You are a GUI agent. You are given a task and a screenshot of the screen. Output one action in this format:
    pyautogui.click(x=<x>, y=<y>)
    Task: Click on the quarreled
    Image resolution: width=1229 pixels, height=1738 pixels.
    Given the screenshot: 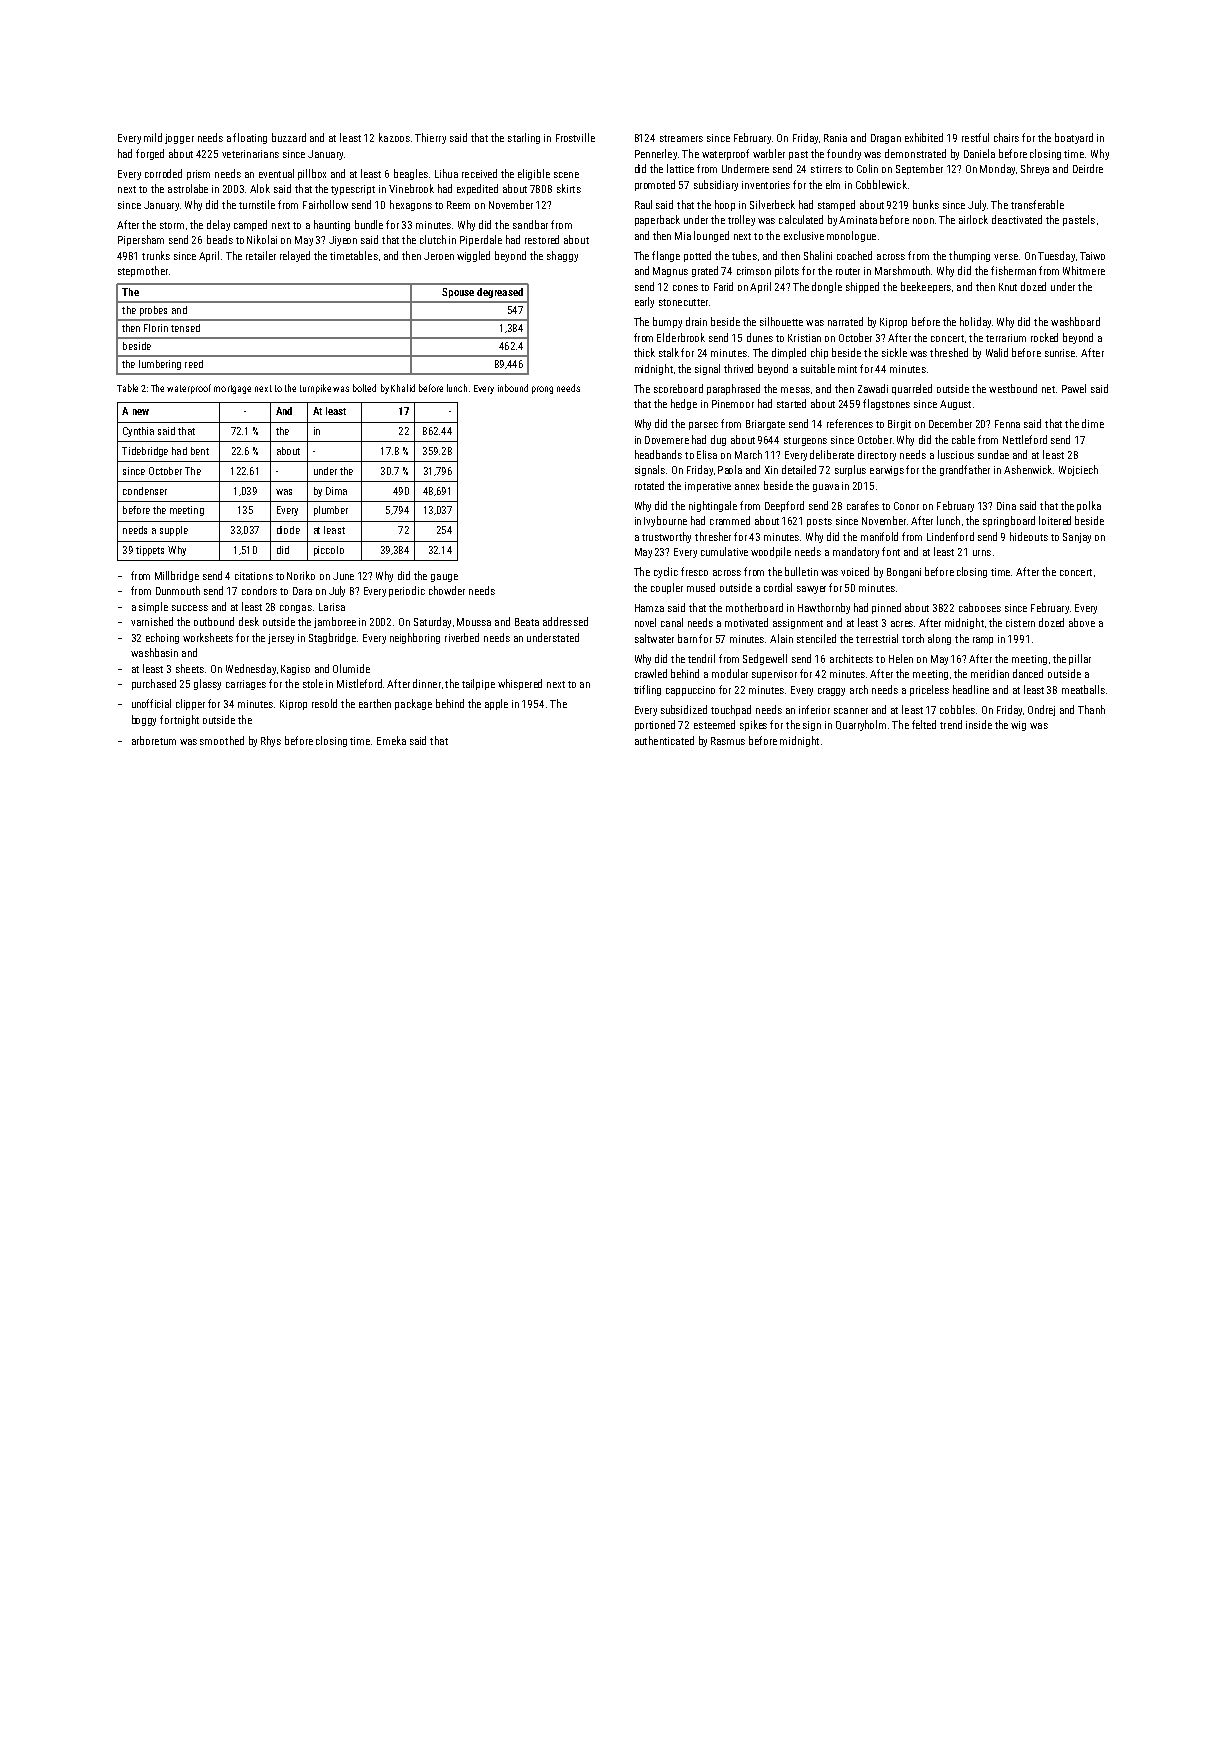 What is the action you would take?
    pyautogui.click(x=912, y=389)
